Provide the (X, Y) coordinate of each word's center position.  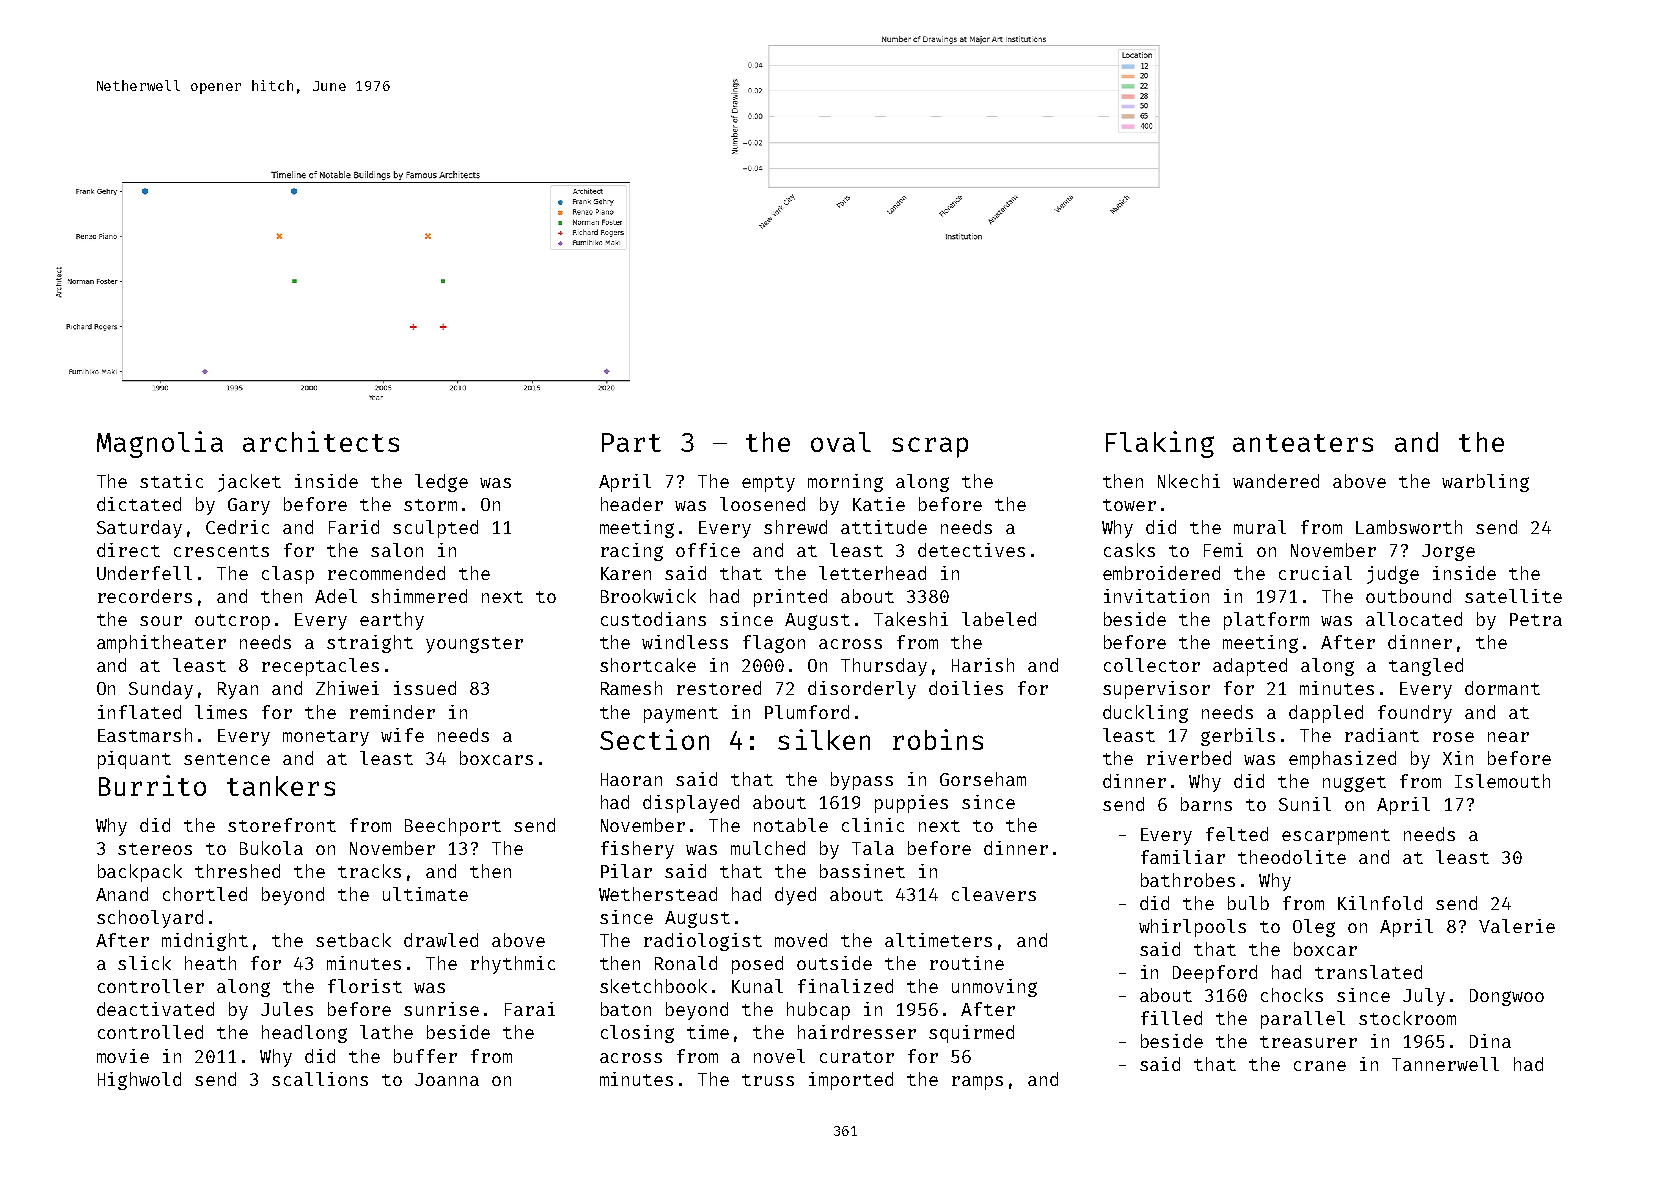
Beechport (453, 827)
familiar (1183, 857)
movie (123, 1056)
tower (1129, 505)
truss (768, 1080)
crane (1320, 1066)
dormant (1502, 688)
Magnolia (160, 444)
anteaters (1303, 443)
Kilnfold (1380, 903)
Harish (983, 665)
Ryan (238, 690)
